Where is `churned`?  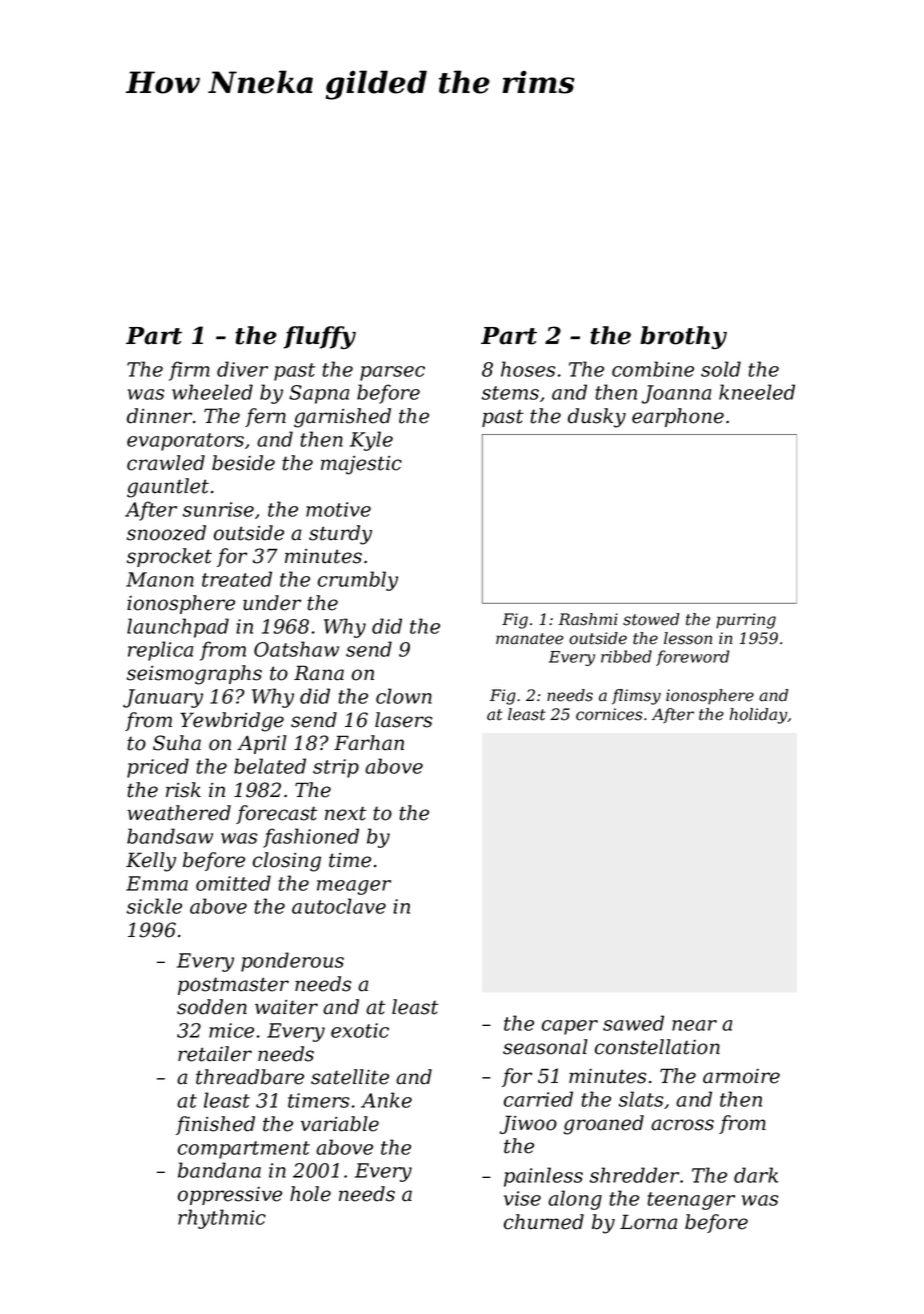 churned is located at coordinates (544, 1222).
